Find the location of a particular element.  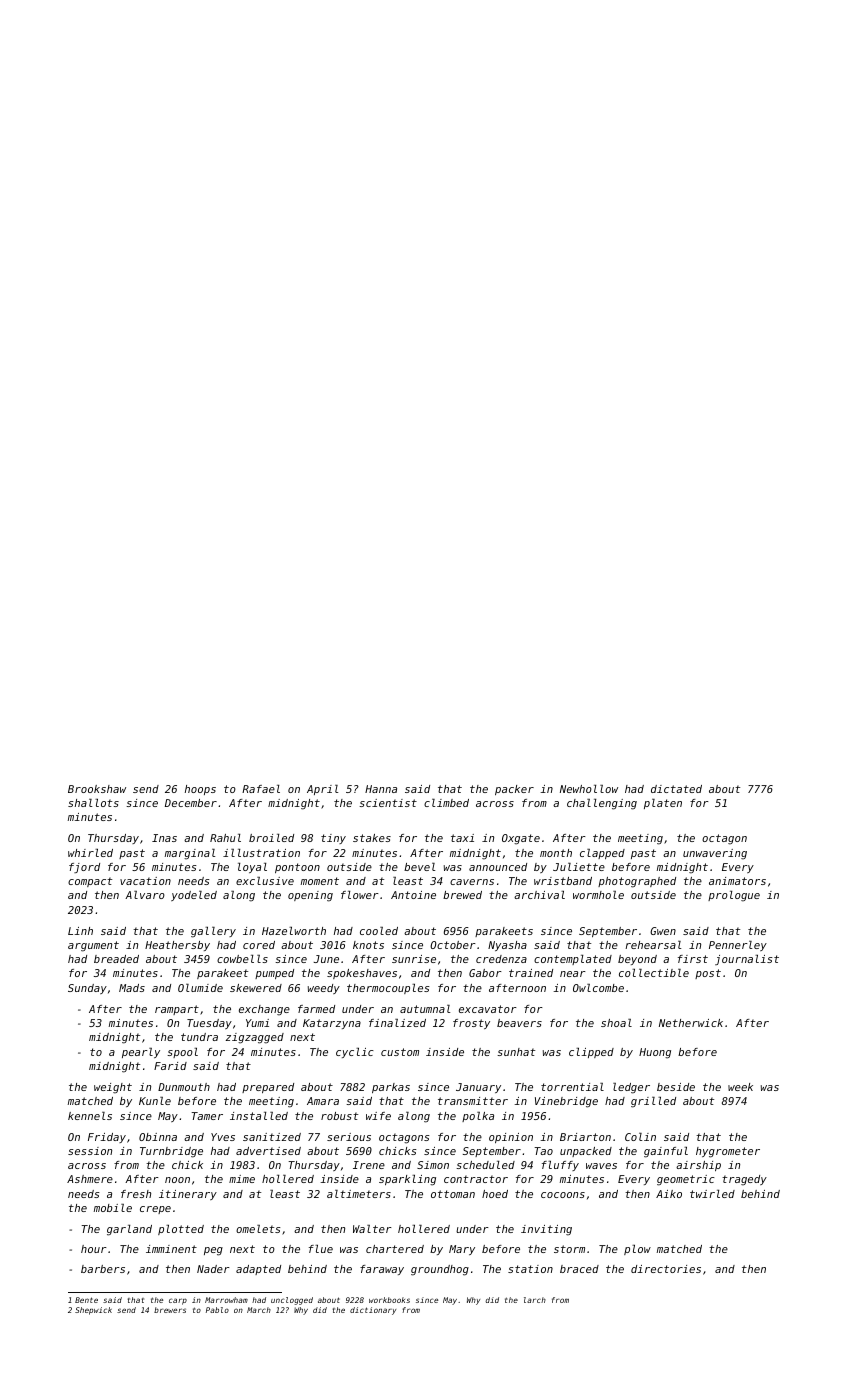

Ashmere is located at coordinates (90, 1179).
